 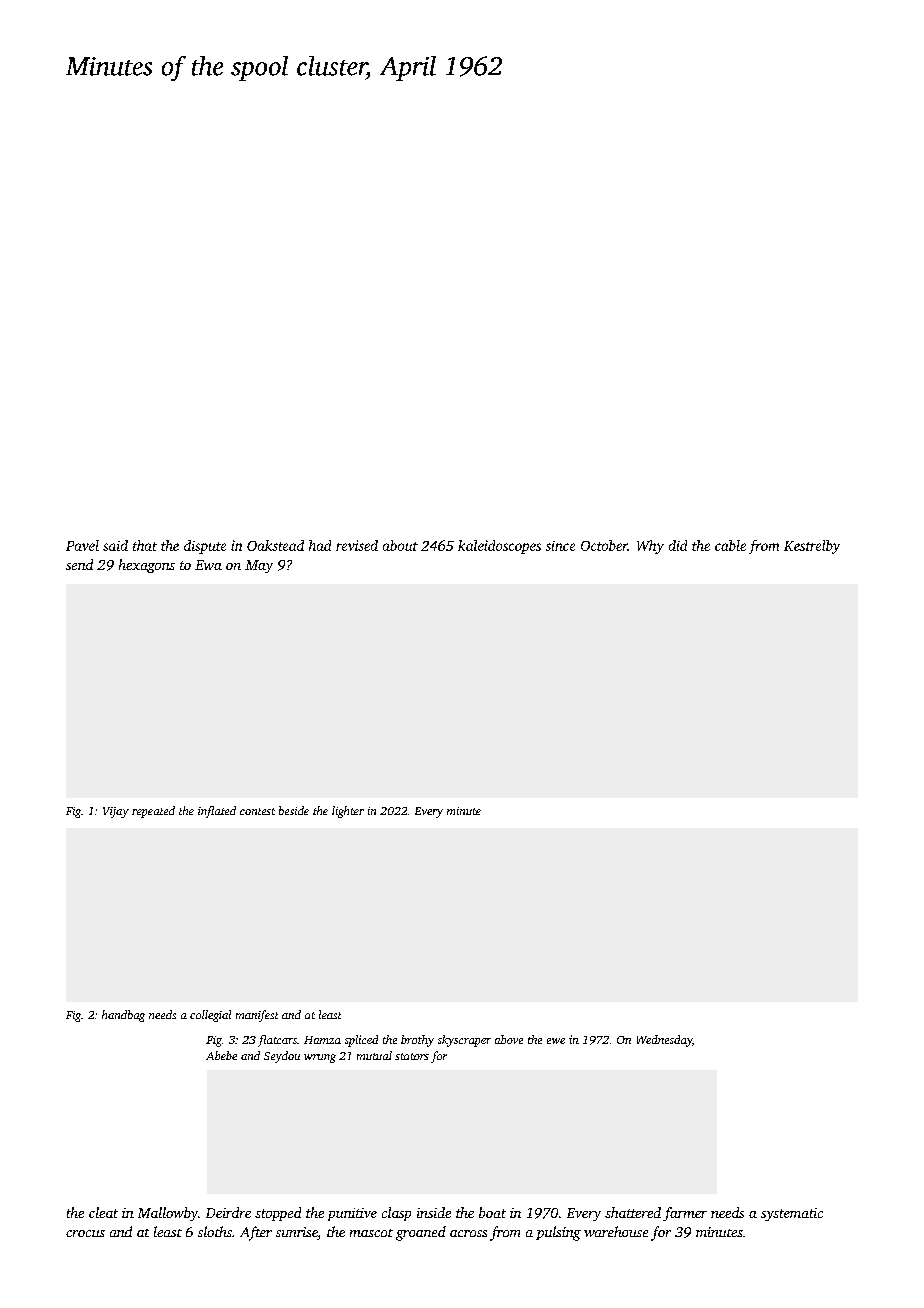 I want to click on Wednesday, so click(x=664, y=1041).
